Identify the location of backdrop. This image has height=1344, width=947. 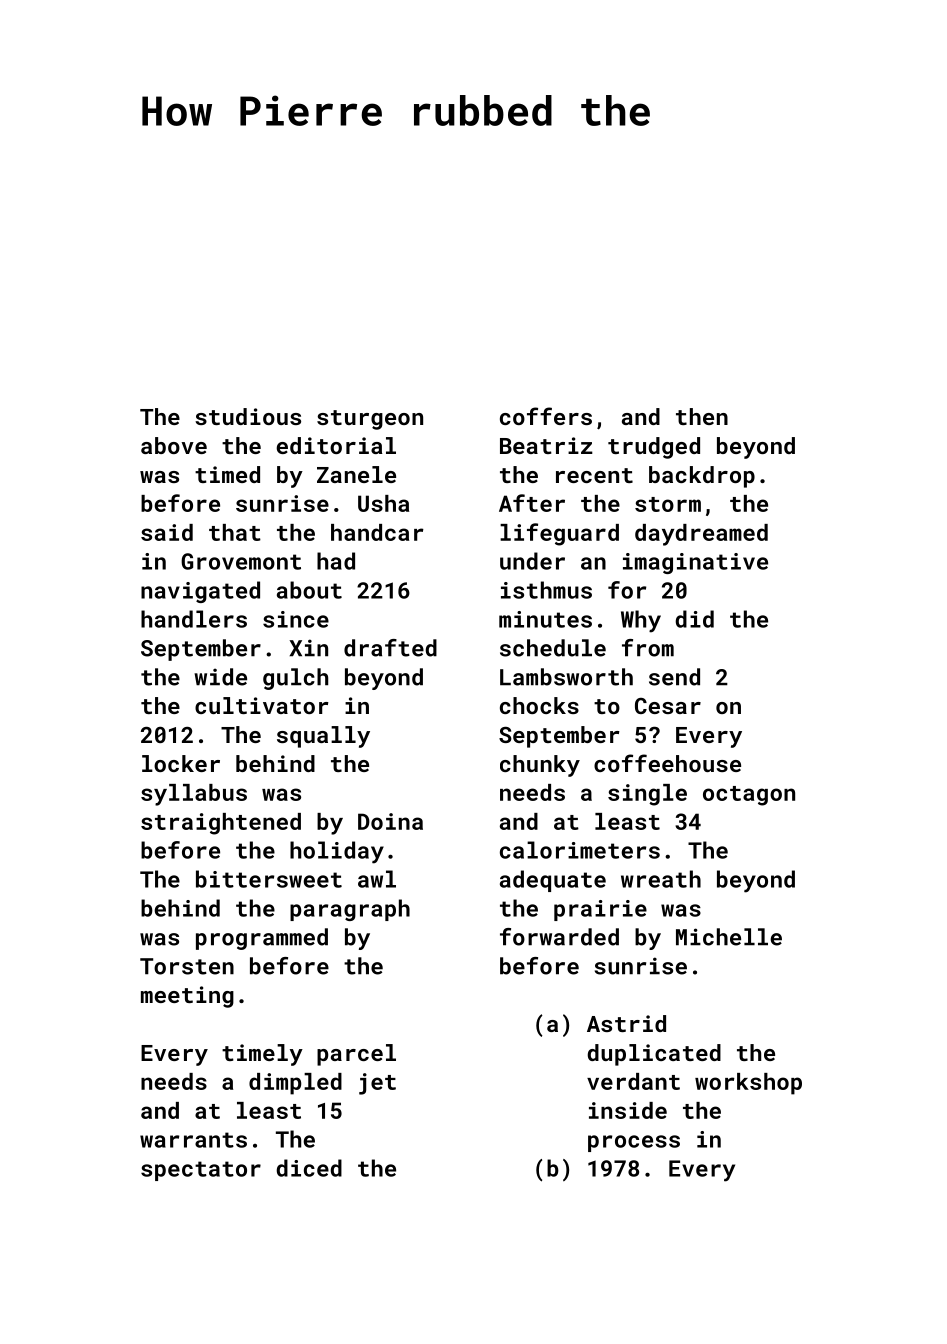
(702, 477).
